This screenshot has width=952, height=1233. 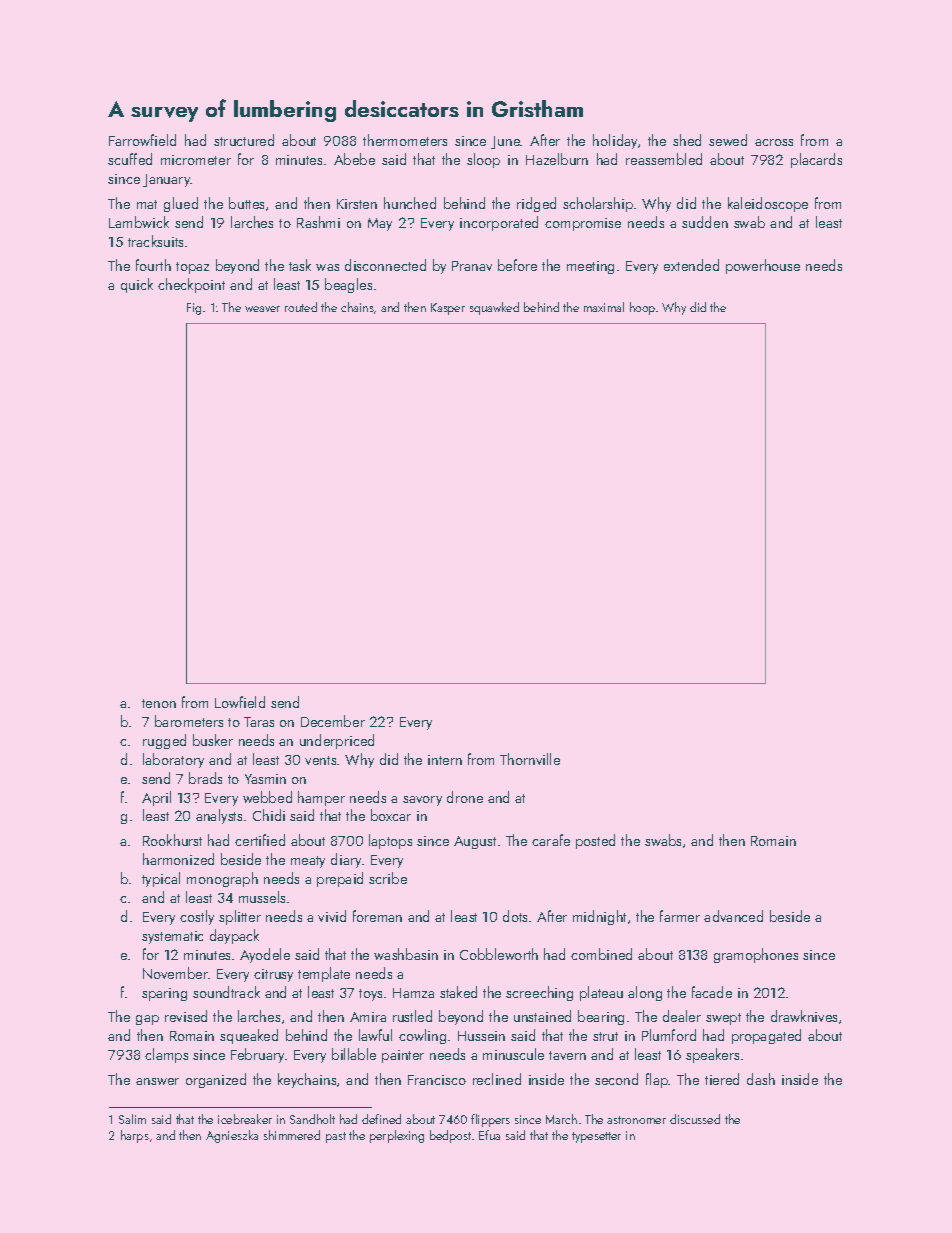 What do you see at coordinates (147, 1020) in the screenshot?
I see `gap` at bounding box center [147, 1020].
